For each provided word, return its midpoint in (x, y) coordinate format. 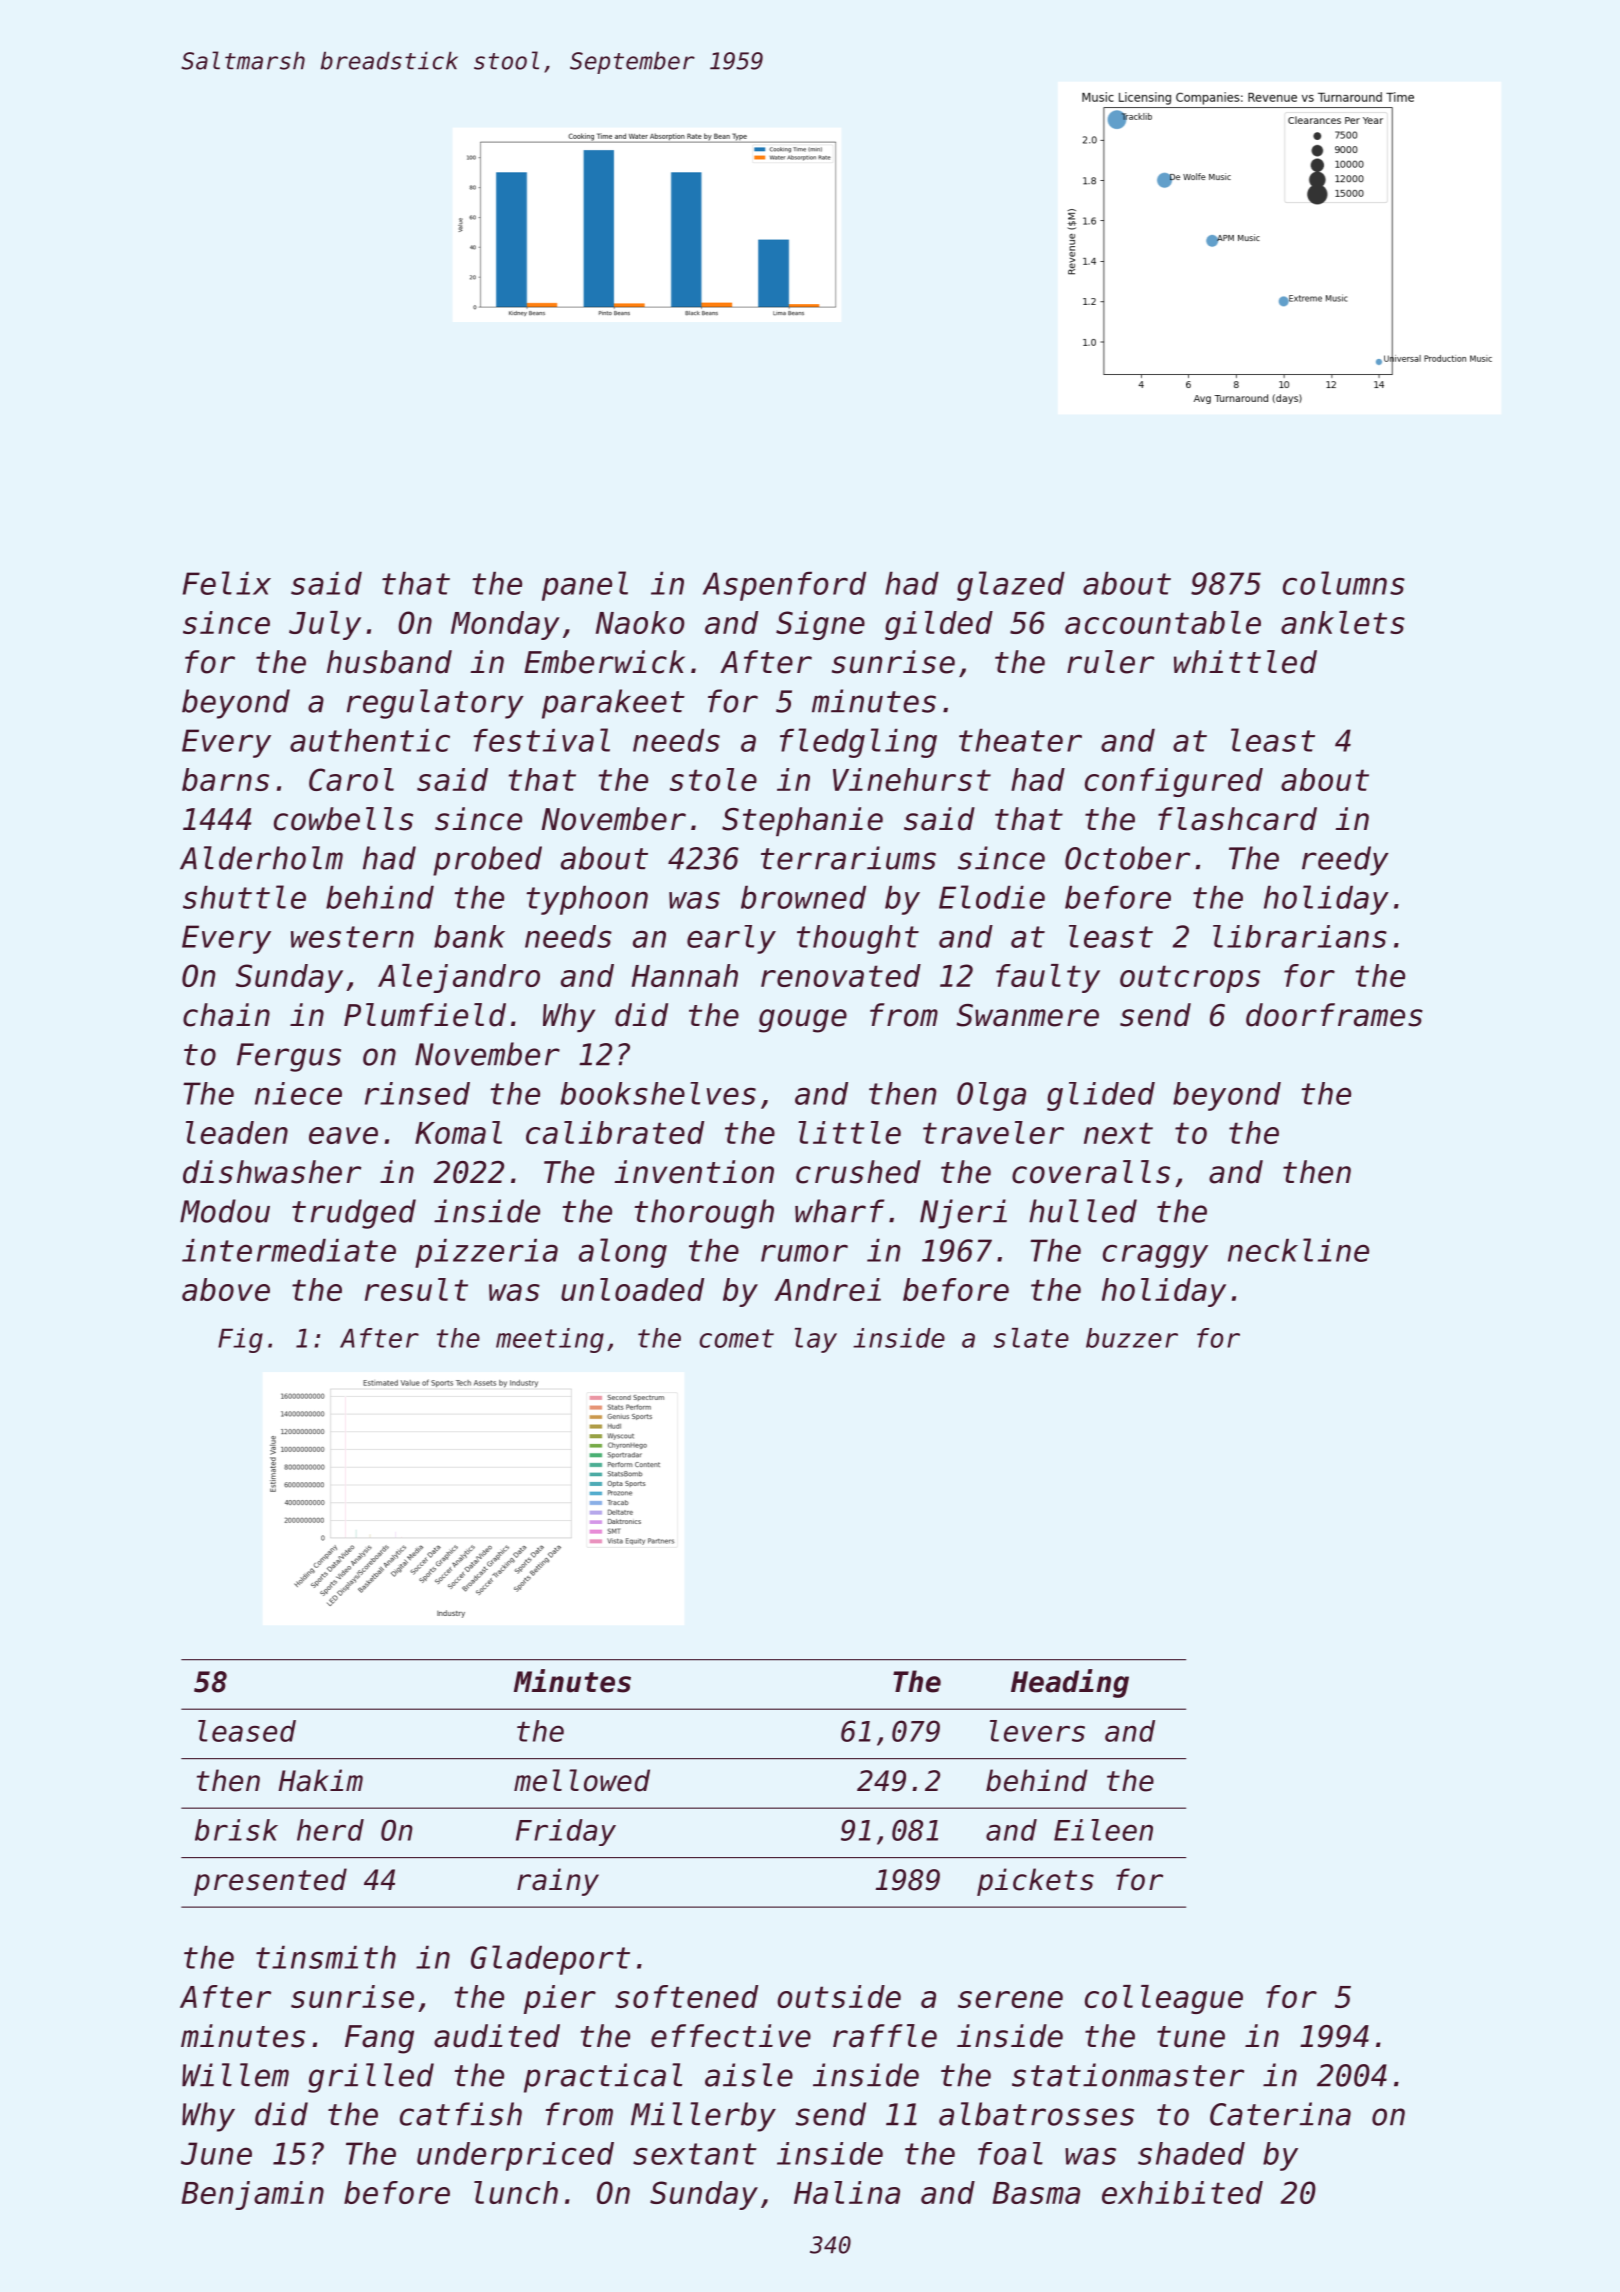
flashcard (1237, 819)
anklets (1343, 622)
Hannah (685, 975)
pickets (1035, 1882)
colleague (1164, 1999)
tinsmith (326, 1957)
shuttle (244, 897)
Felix (227, 583)
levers (1037, 1731)
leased (247, 1731)
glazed (1011, 586)
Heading (1070, 1683)
